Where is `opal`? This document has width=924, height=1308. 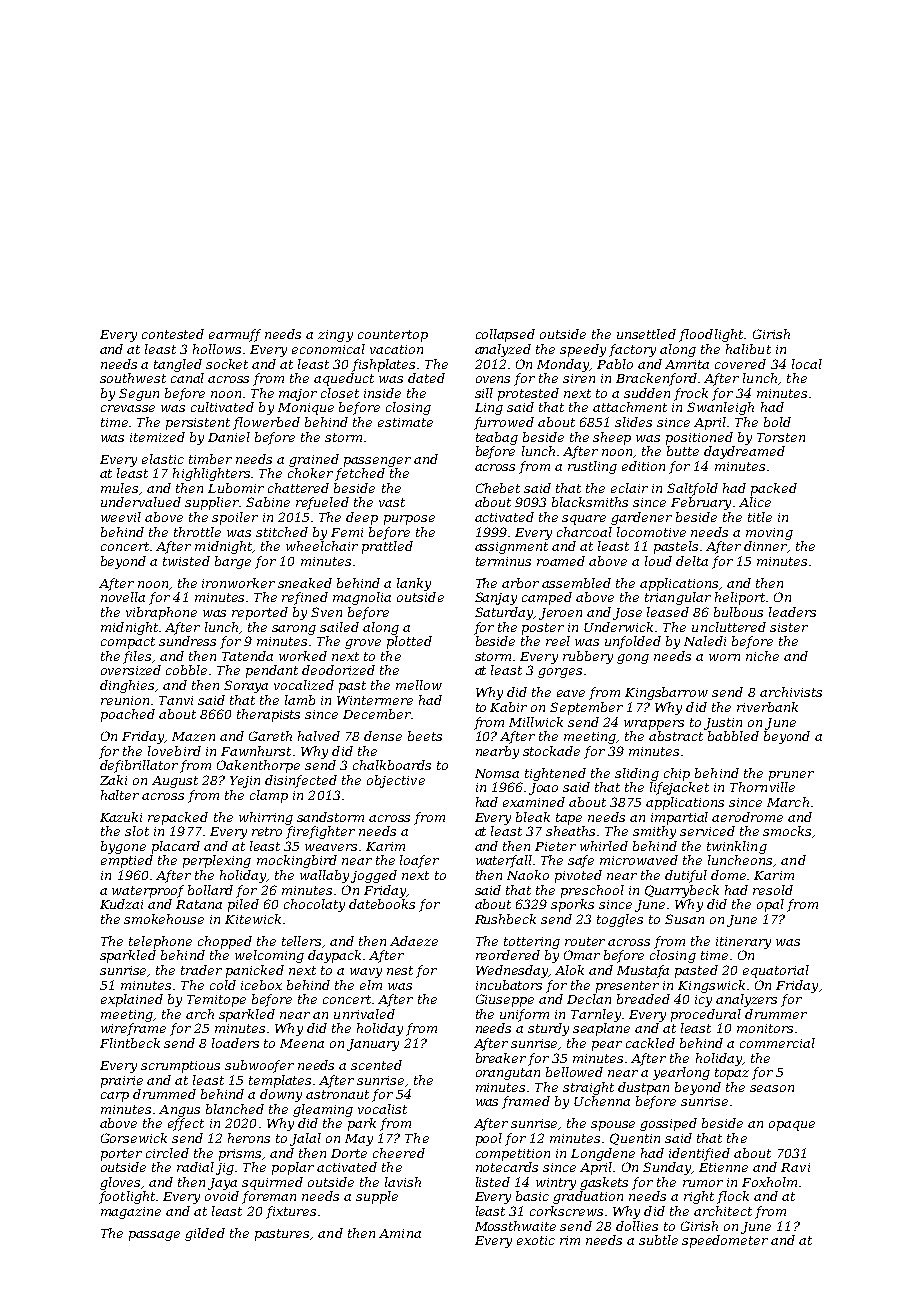
opal is located at coordinates (770, 905).
